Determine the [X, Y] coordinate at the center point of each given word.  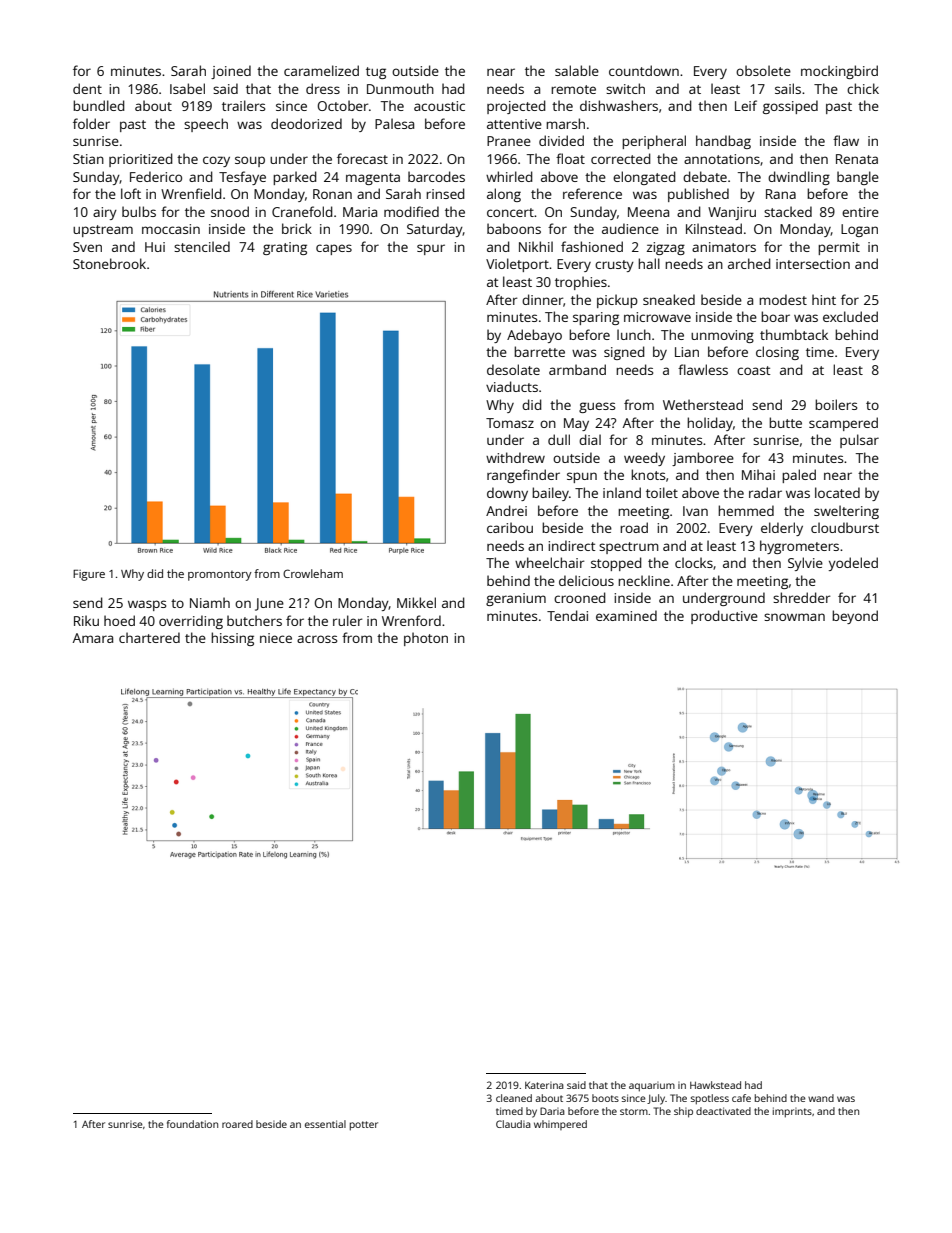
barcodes [436, 176]
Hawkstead [715, 1085]
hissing [232, 639]
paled [799, 476]
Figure [89, 575]
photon [426, 639]
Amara [93, 638]
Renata [857, 159]
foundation [192, 1124]
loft [131, 193]
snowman [794, 617]
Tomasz [510, 423]
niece [276, 638]
